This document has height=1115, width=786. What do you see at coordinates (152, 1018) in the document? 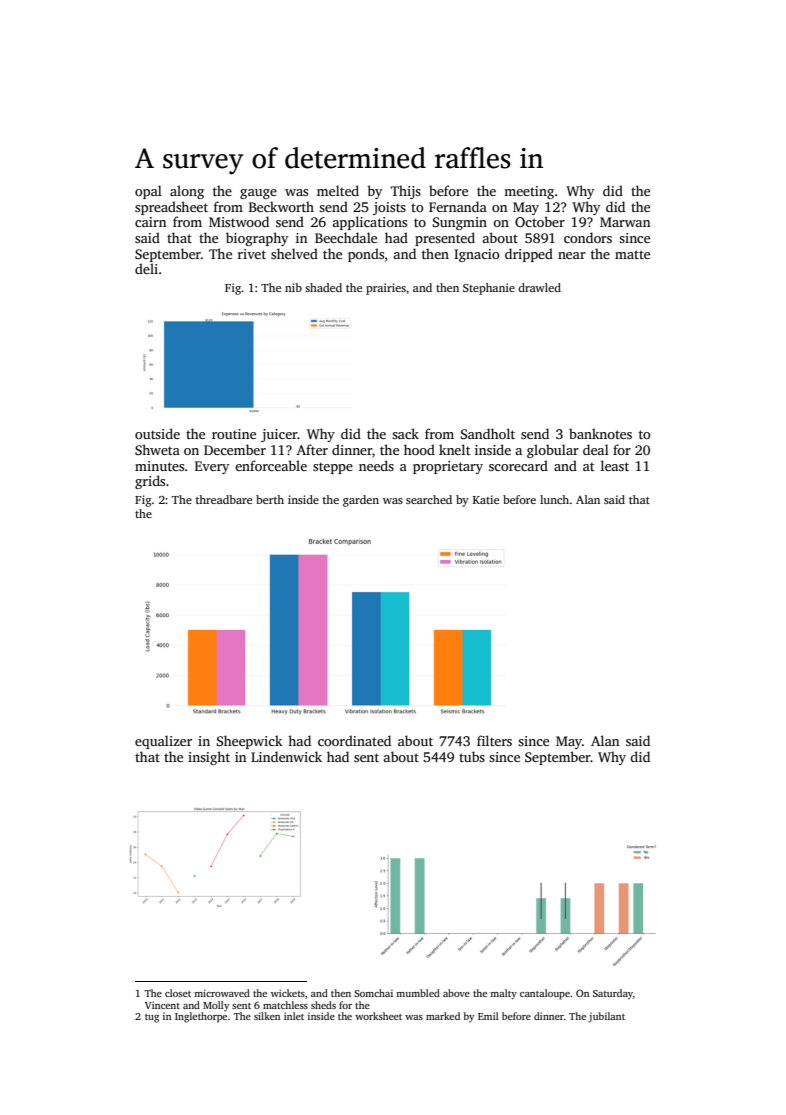
I see `tug` at bounding box center [152, 1018].
